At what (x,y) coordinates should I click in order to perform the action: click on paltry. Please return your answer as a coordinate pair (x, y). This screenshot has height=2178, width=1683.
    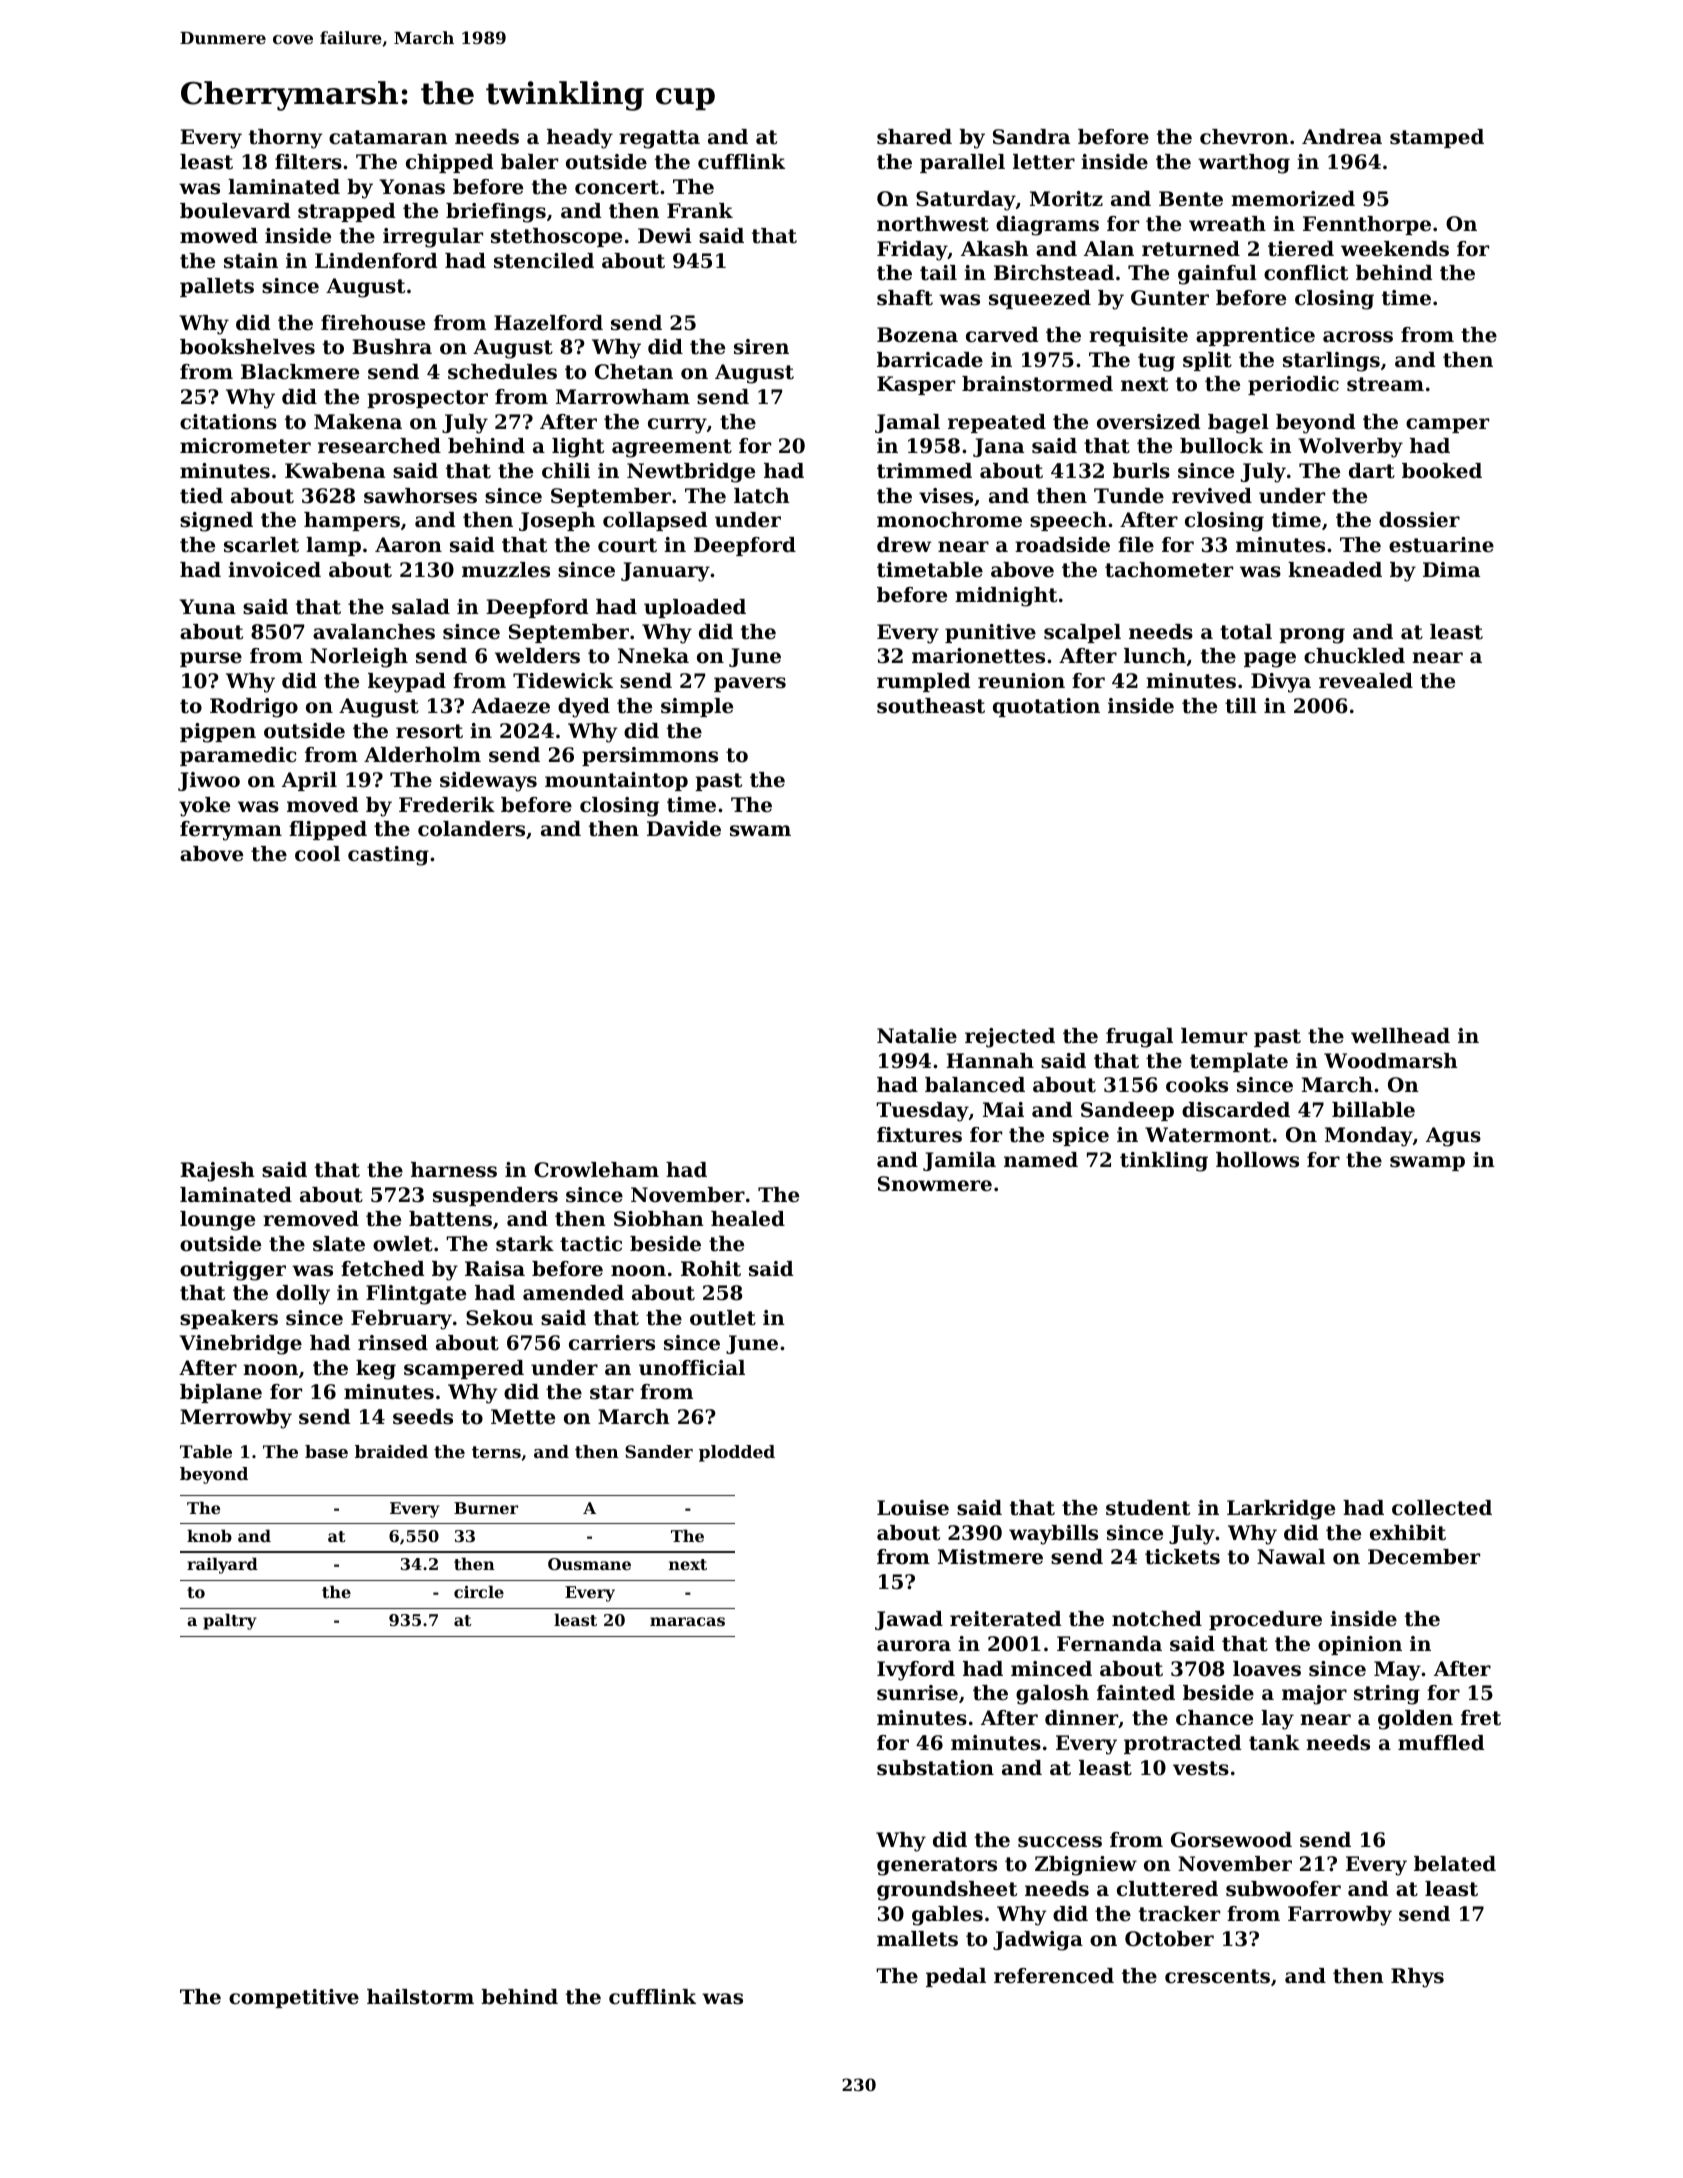
    Looking at the image, I should click on (230, 1621).
